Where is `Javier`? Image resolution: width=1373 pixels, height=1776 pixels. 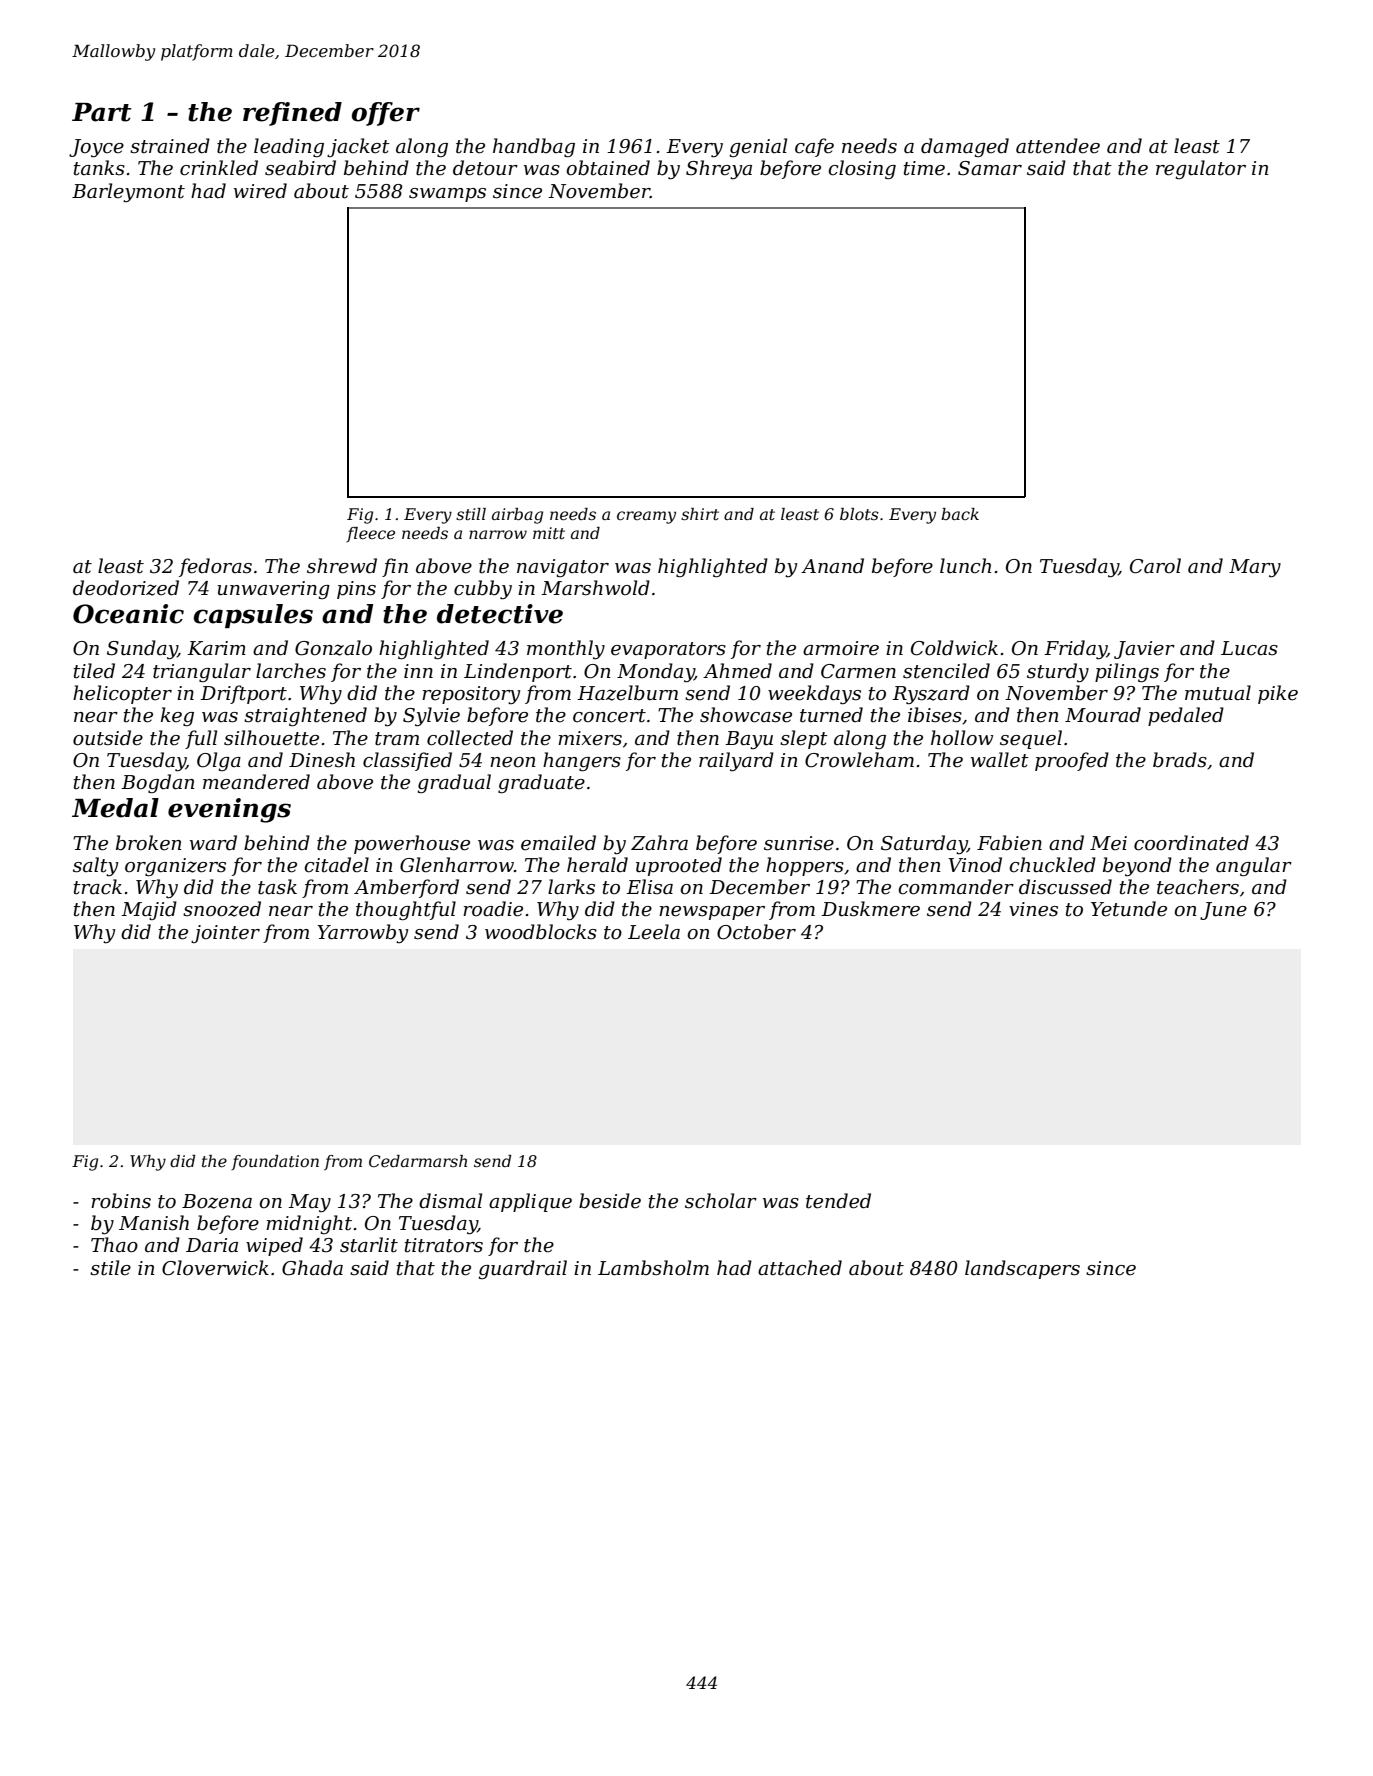
Javier is located at coordinates (1144, 650).
